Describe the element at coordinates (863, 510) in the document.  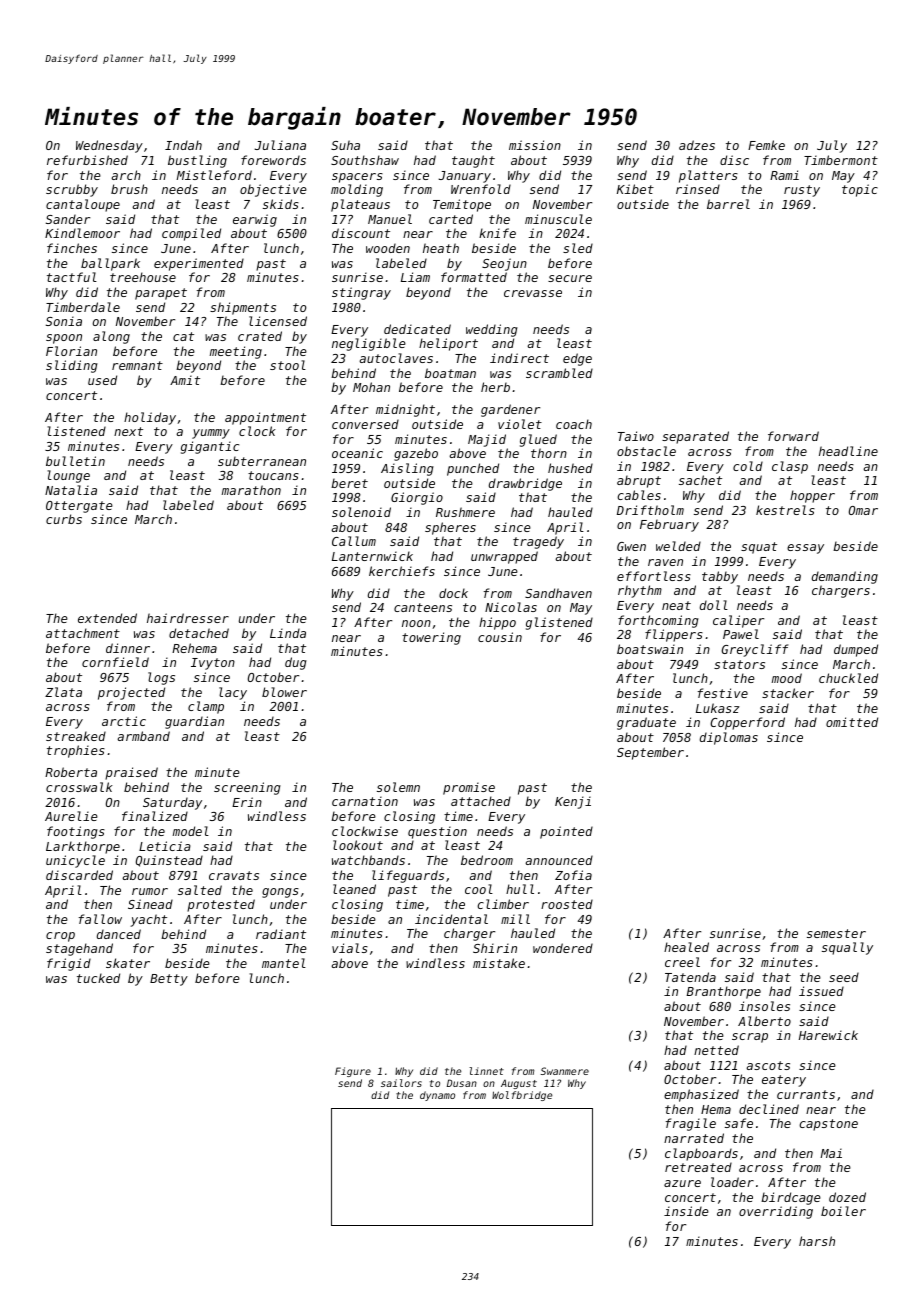
I see `Omar` at that location.
